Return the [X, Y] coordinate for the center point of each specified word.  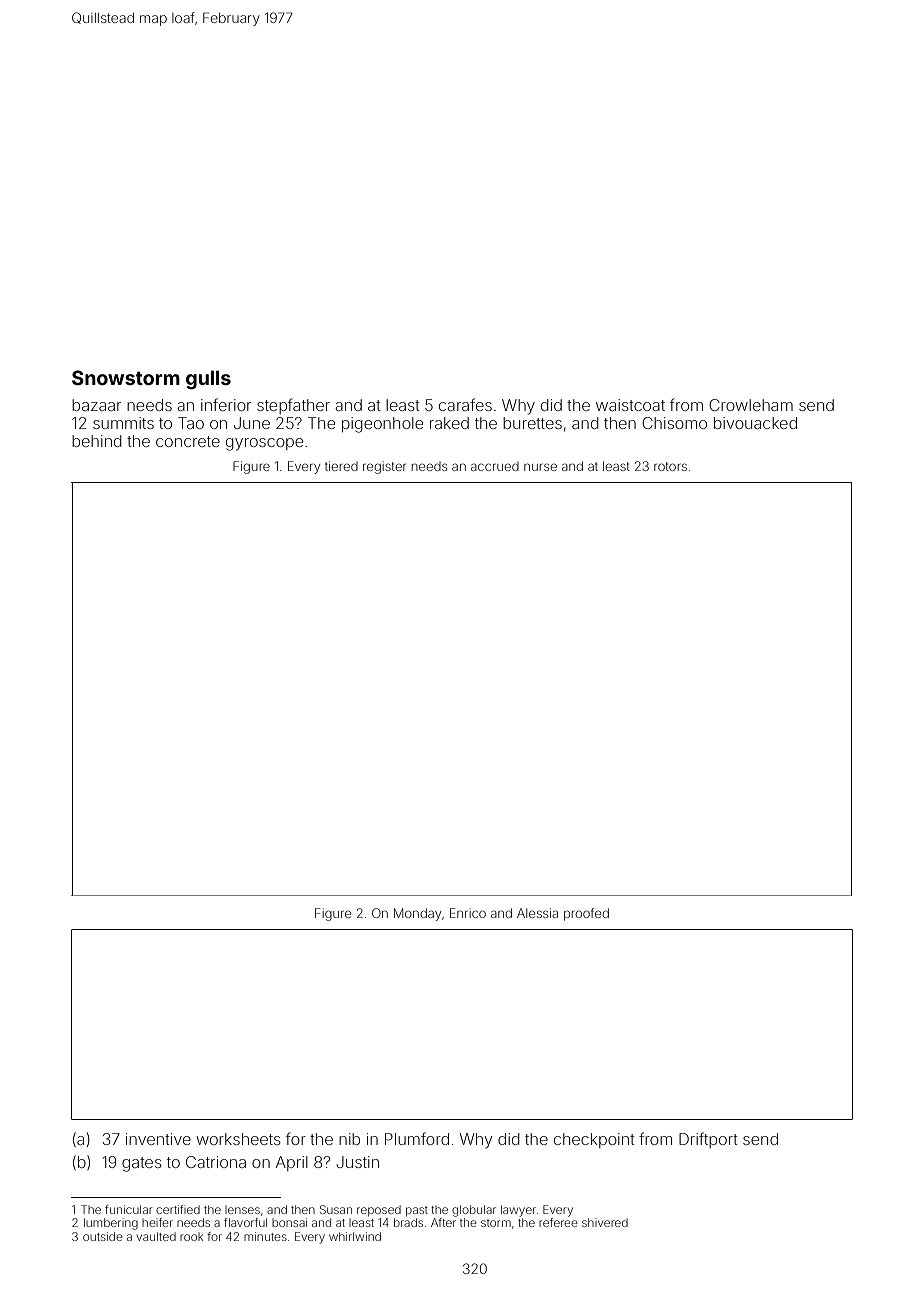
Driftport [708, 1140]
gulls [208, 379]
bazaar [96, 405]
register [384, 467]
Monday [417, 914]
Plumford [417, 1138]
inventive [158, 1139]
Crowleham [751, 405]
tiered [341, 466]
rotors [670, 466]
